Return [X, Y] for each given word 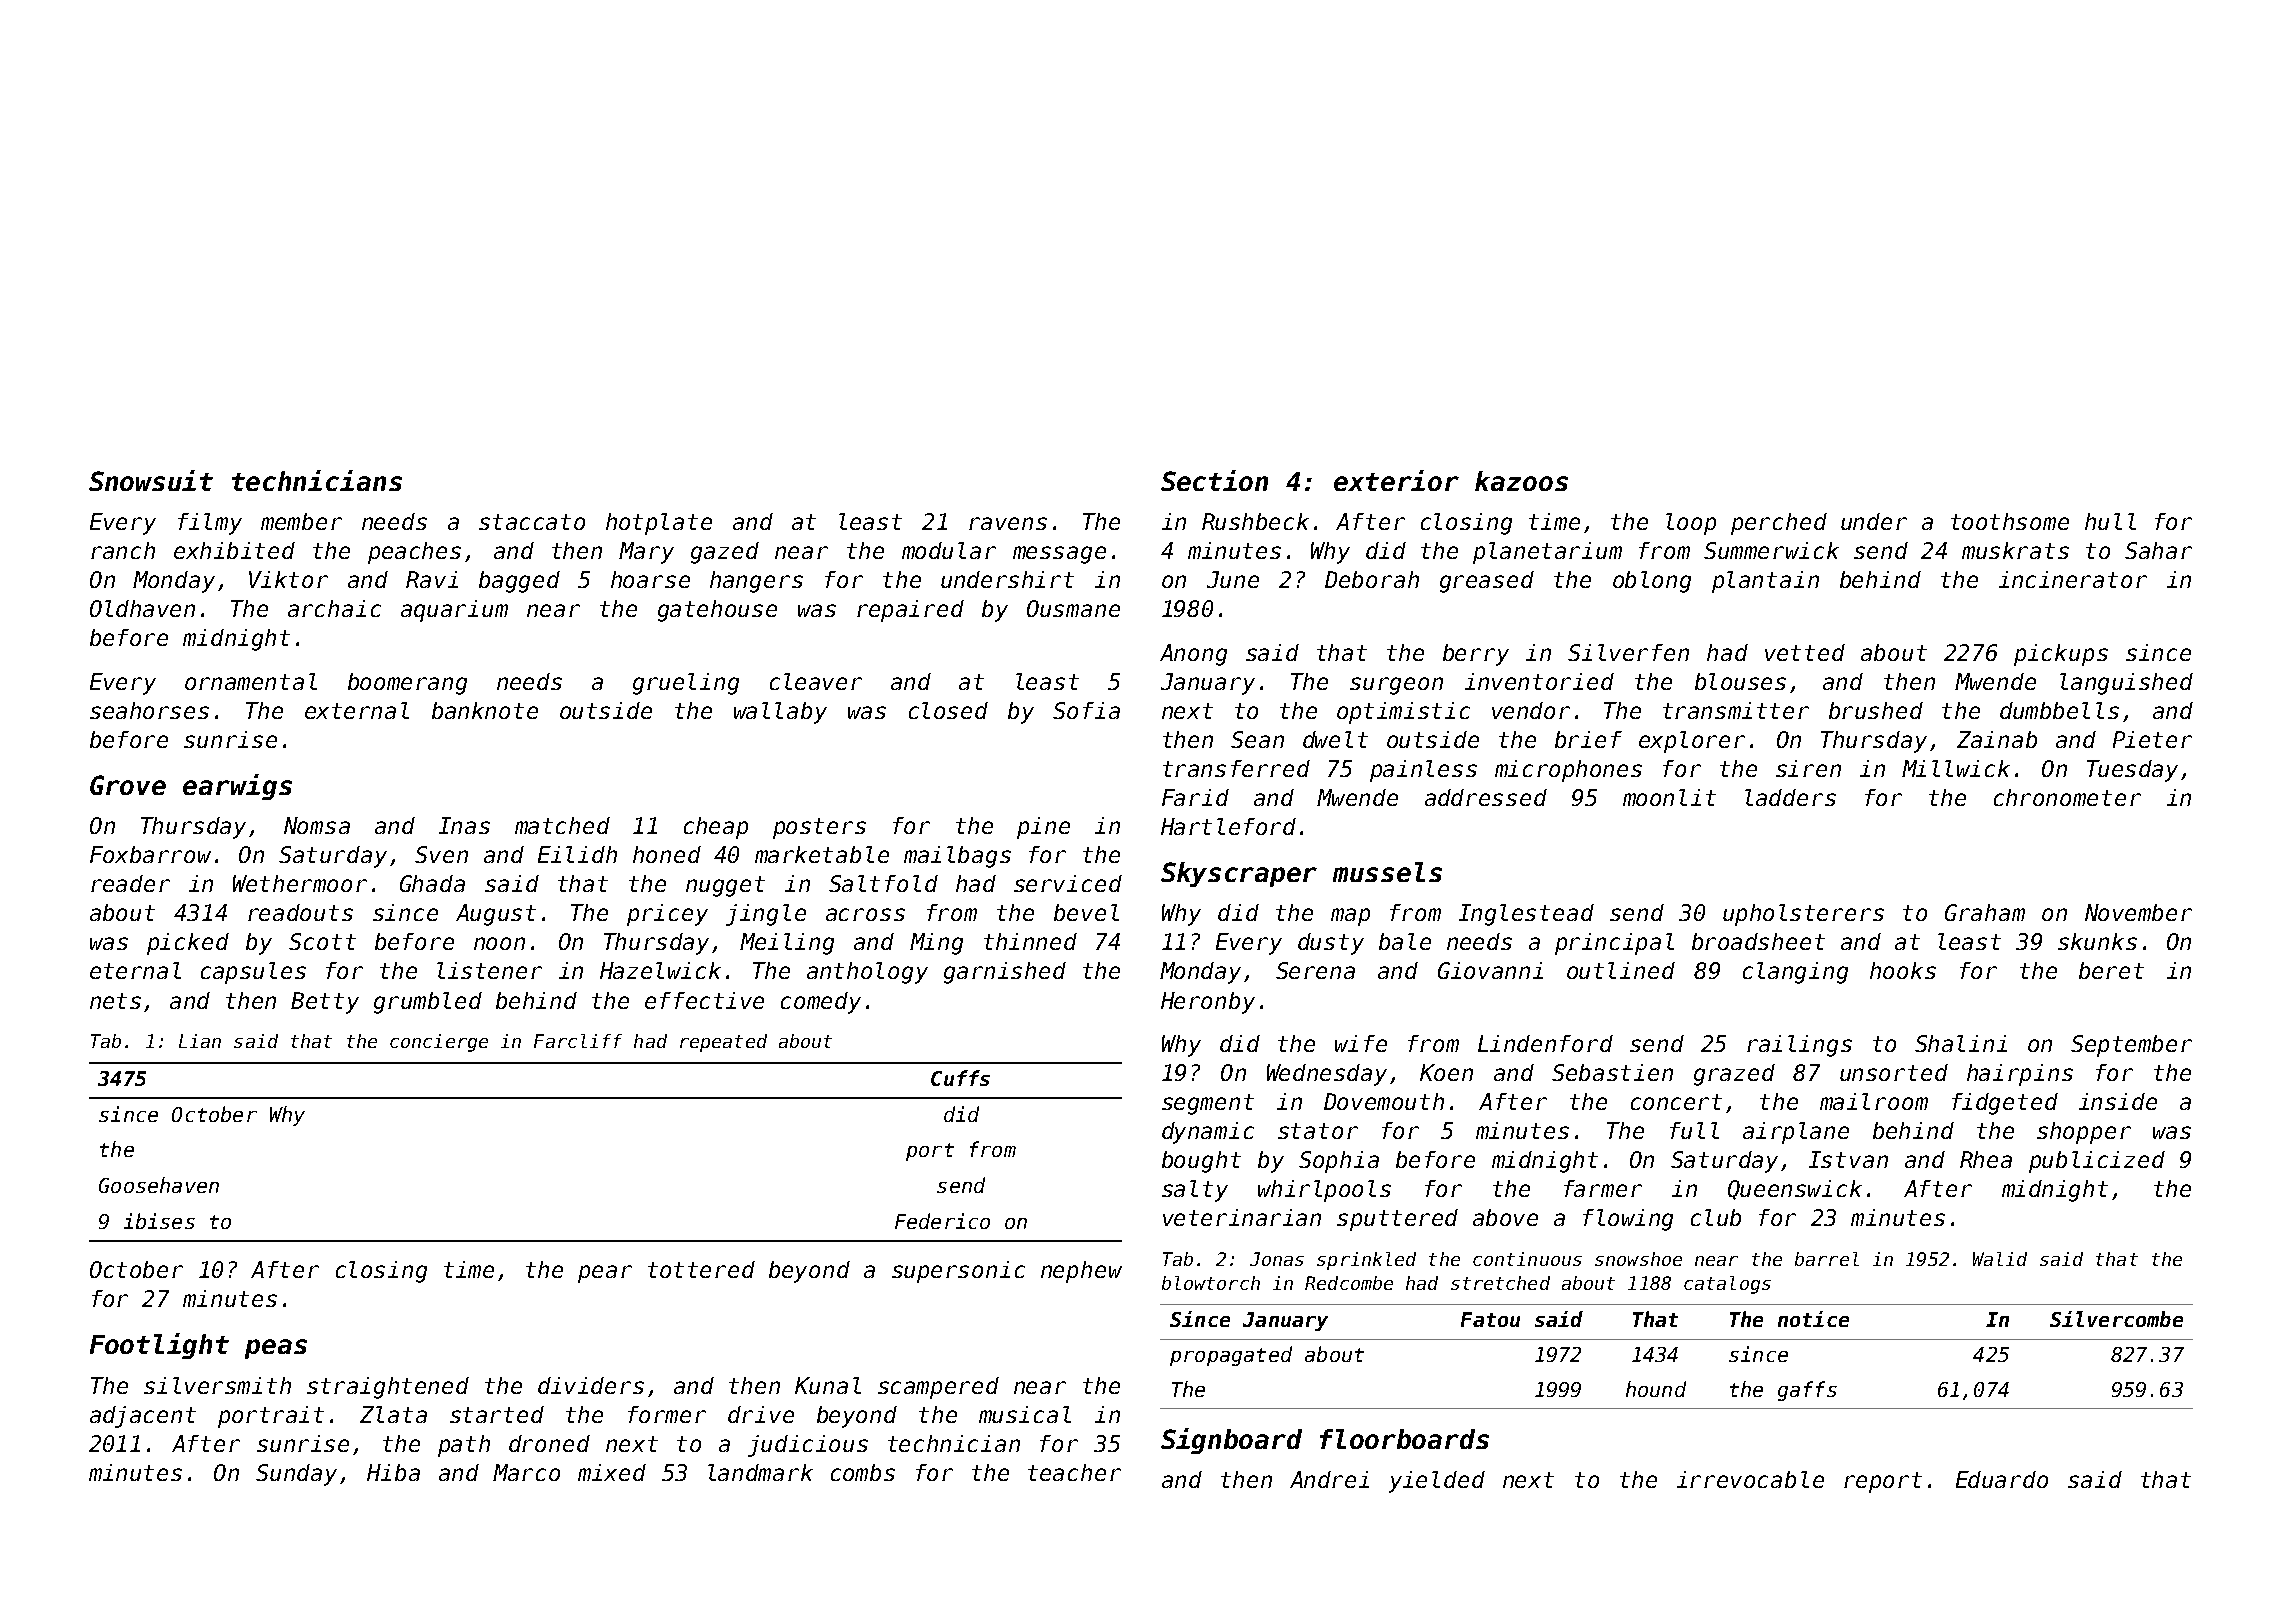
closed [948, 710]
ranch [123, 550]
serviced [1068, 883]
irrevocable [1750, 1479]
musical [1025, 1414]
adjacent [143, 1417]
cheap [716, 828]
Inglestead [1526, 915]
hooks [1903, 970]
